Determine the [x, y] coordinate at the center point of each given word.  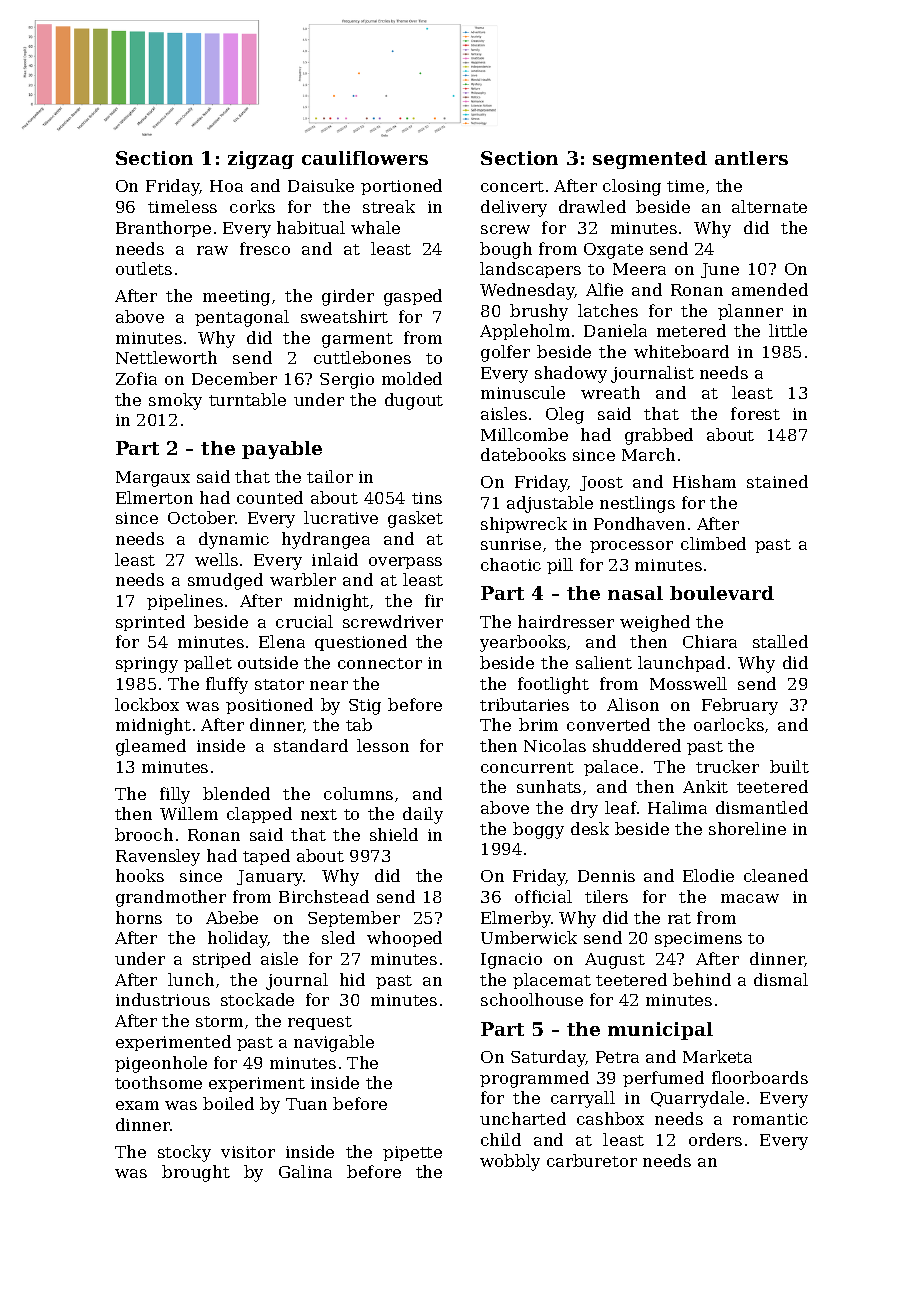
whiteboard [681, 351]
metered [691, 330]
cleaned [776, 875]
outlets [144, 268]
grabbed [659, 436]
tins [427, 498]
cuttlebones [362, 357]
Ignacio [511, 961]
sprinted [150, 623]
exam [137, 1105]
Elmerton [154, 497]
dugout [414, 401]
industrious [163, 999]
